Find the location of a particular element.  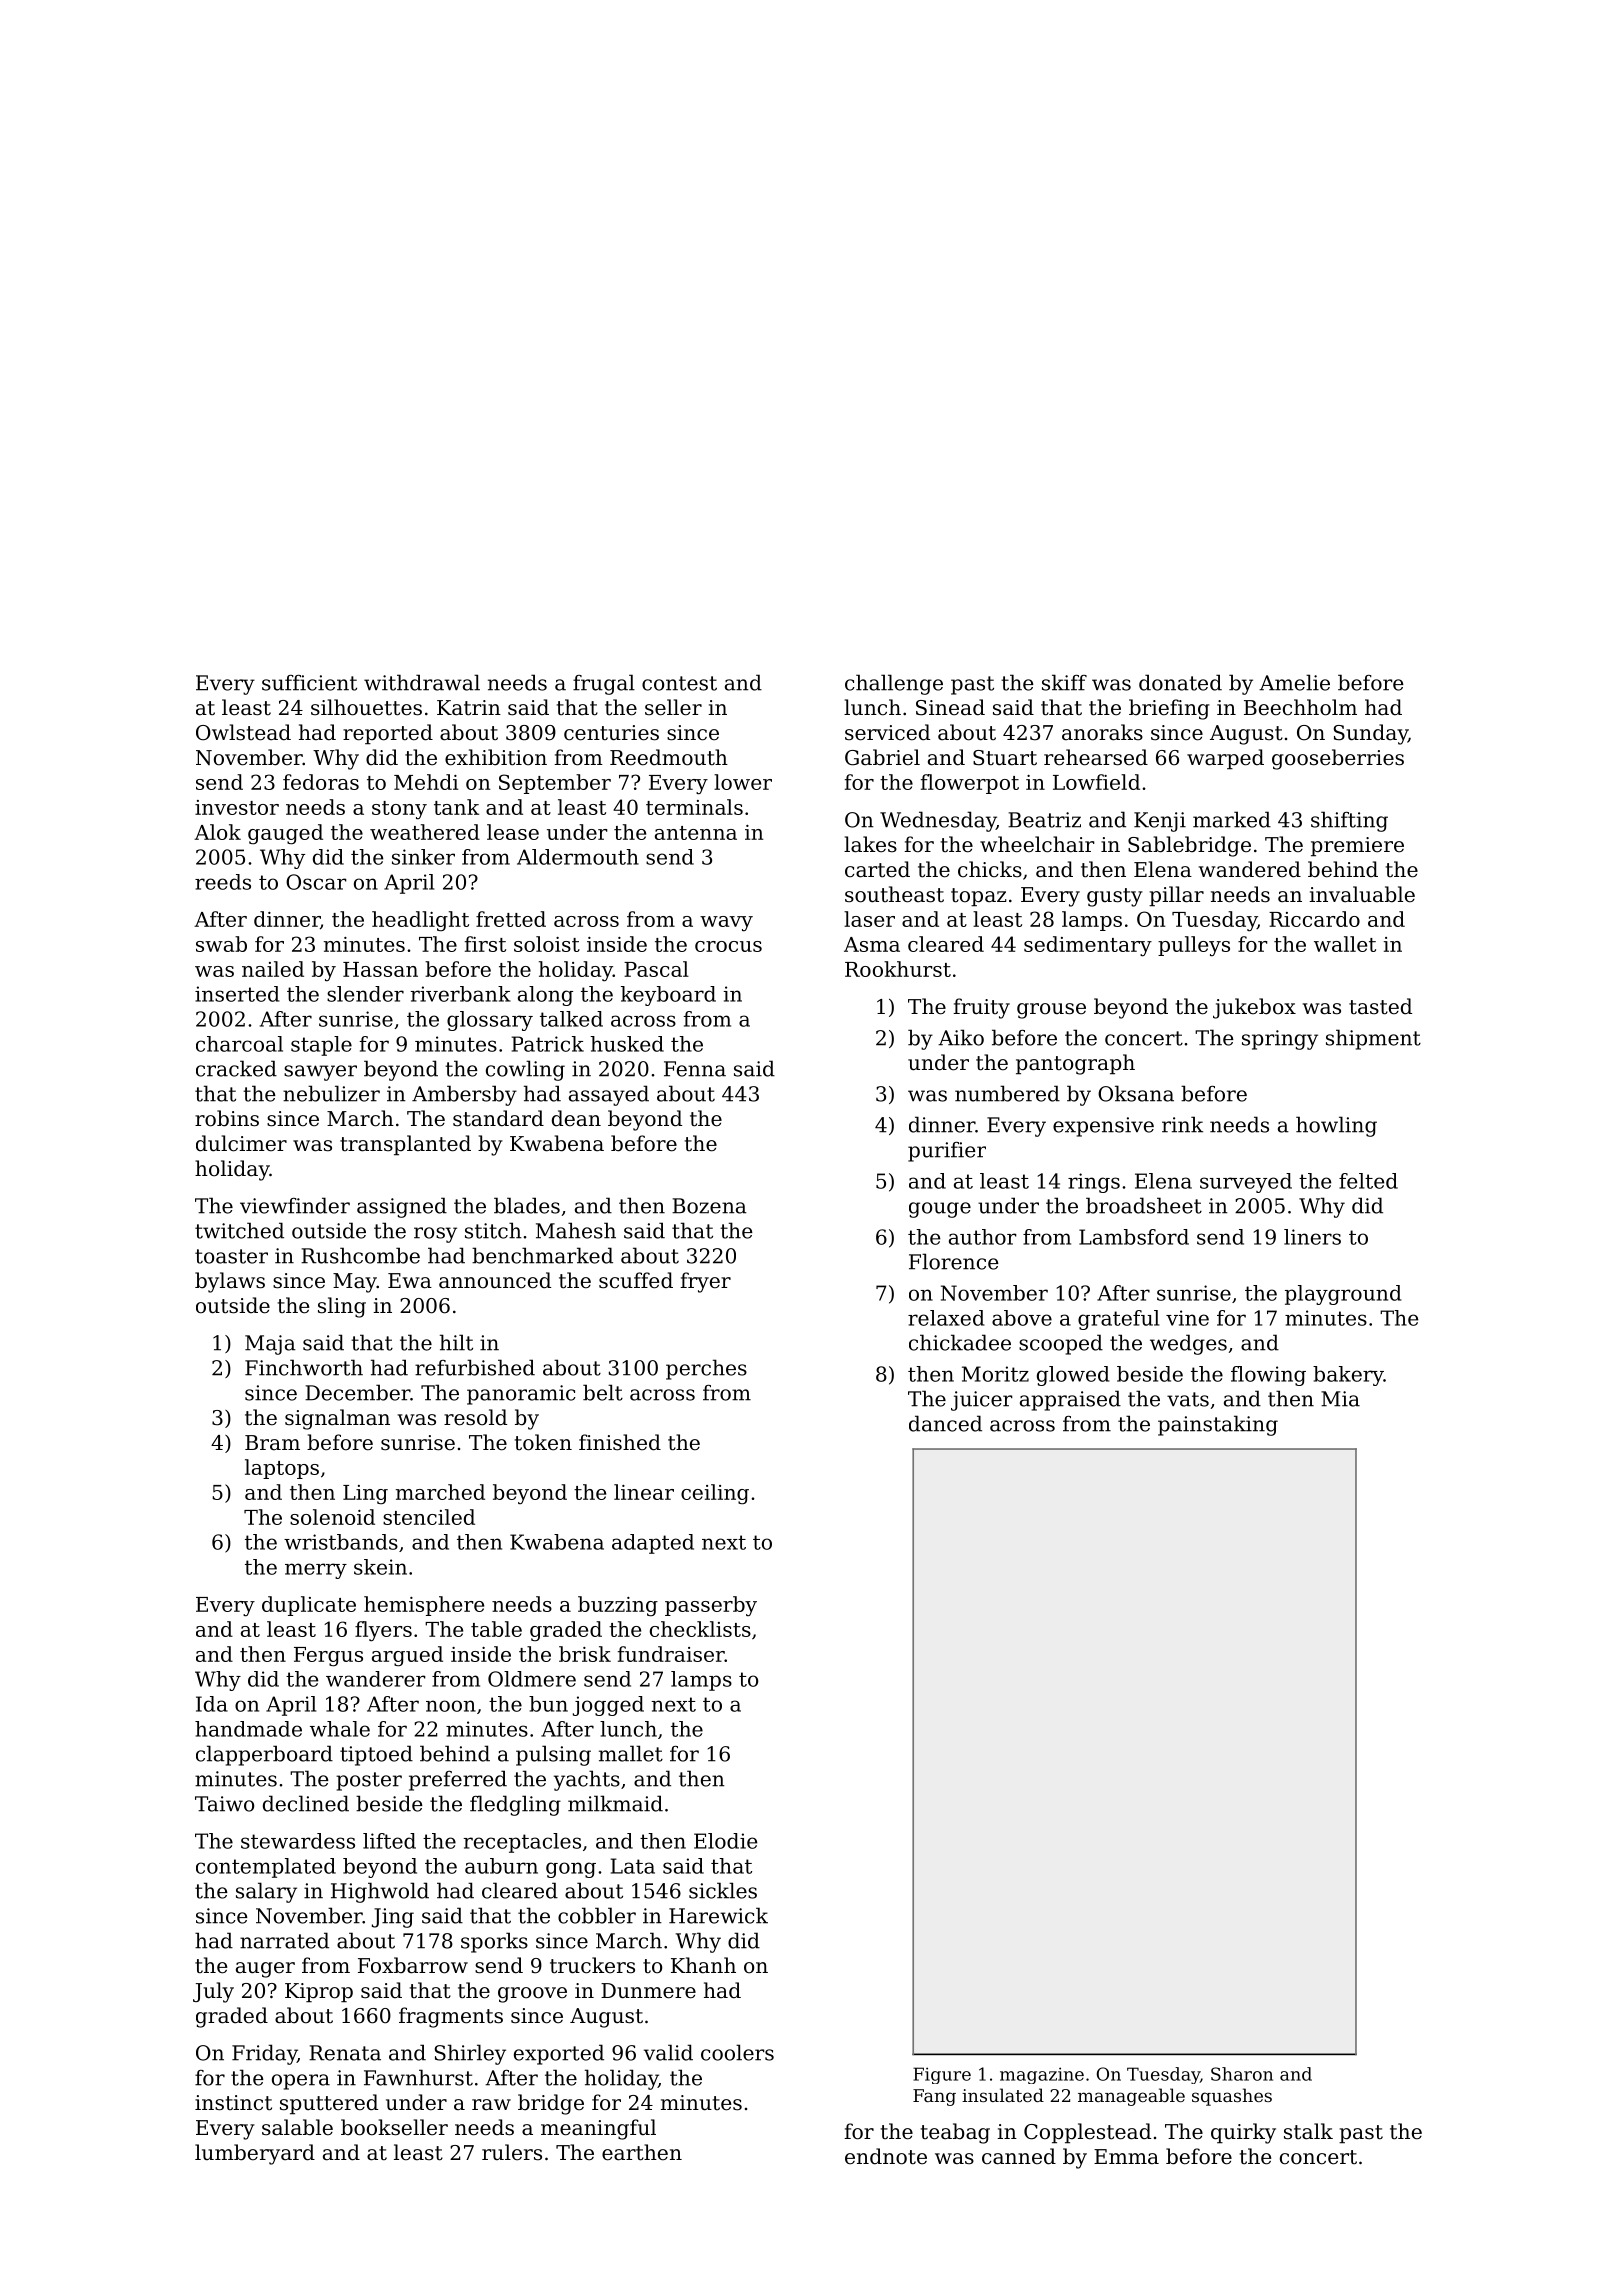

salable is located at coordinates (297, 2127).
